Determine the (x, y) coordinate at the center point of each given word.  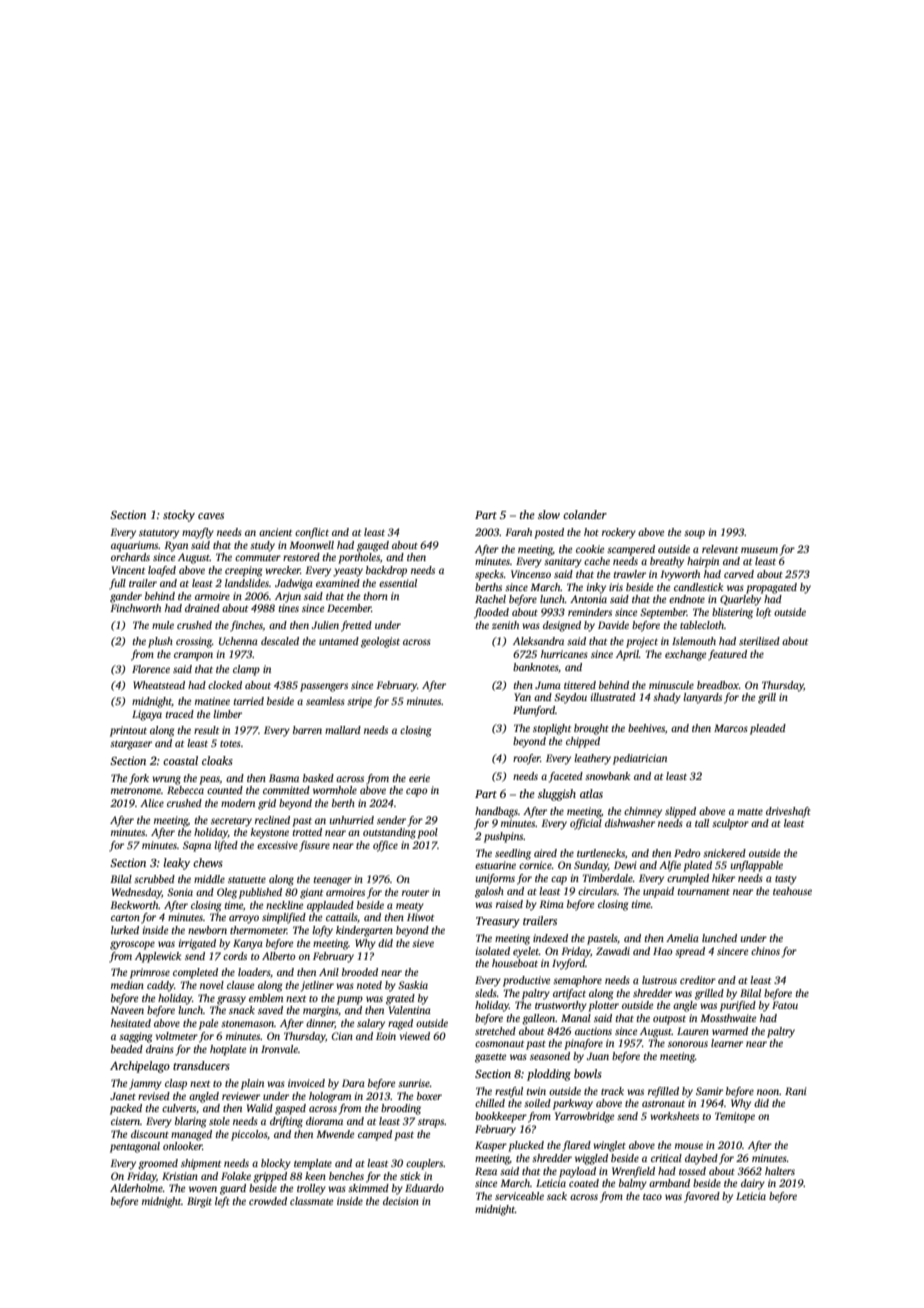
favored (702, 1197)
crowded (268, 1201)
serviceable (519, 1196)
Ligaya (147, 715)
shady (667, 698)
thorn (376, 596)
